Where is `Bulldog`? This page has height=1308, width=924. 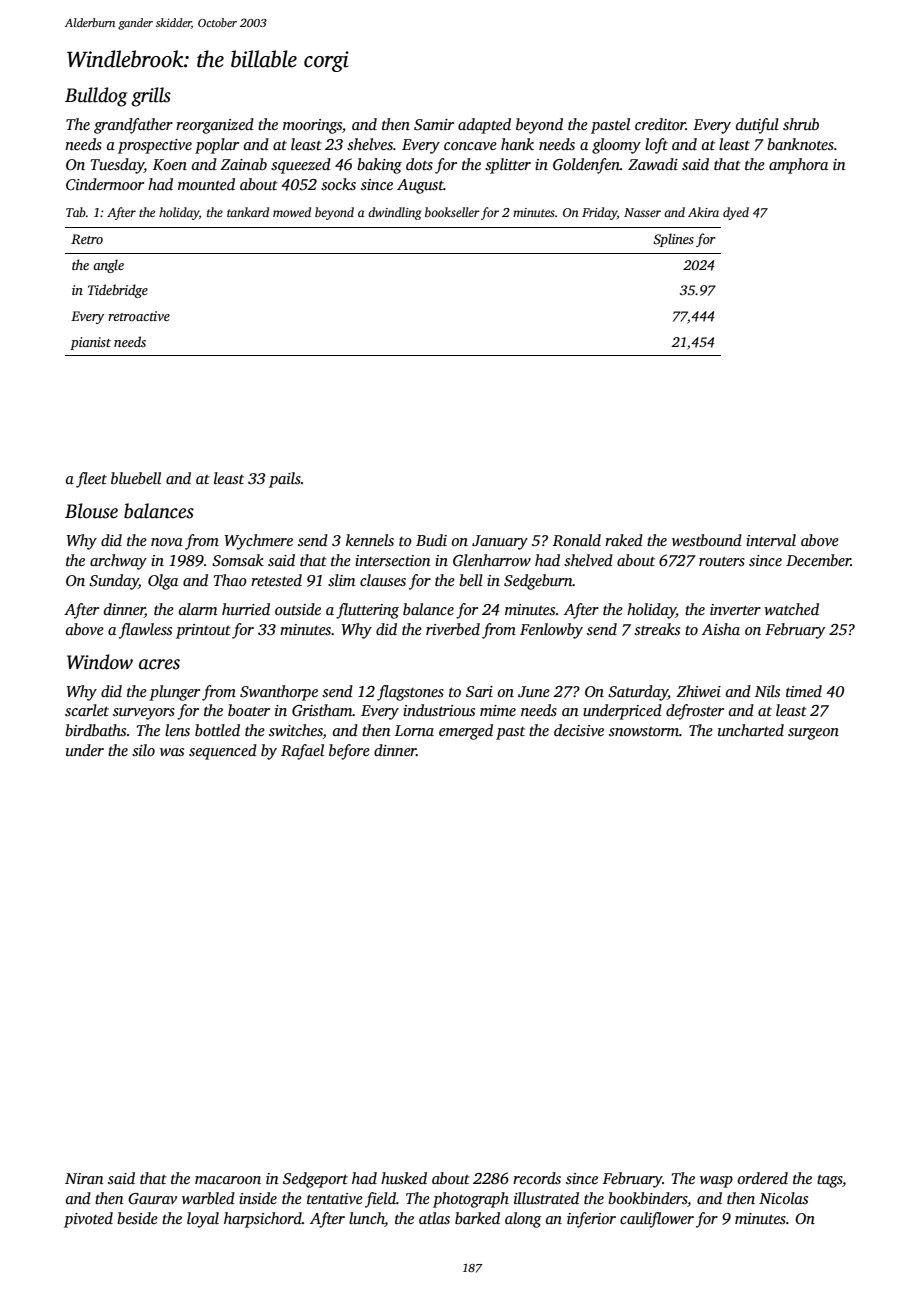
Bulldog is located at coordinates (96, 97).
